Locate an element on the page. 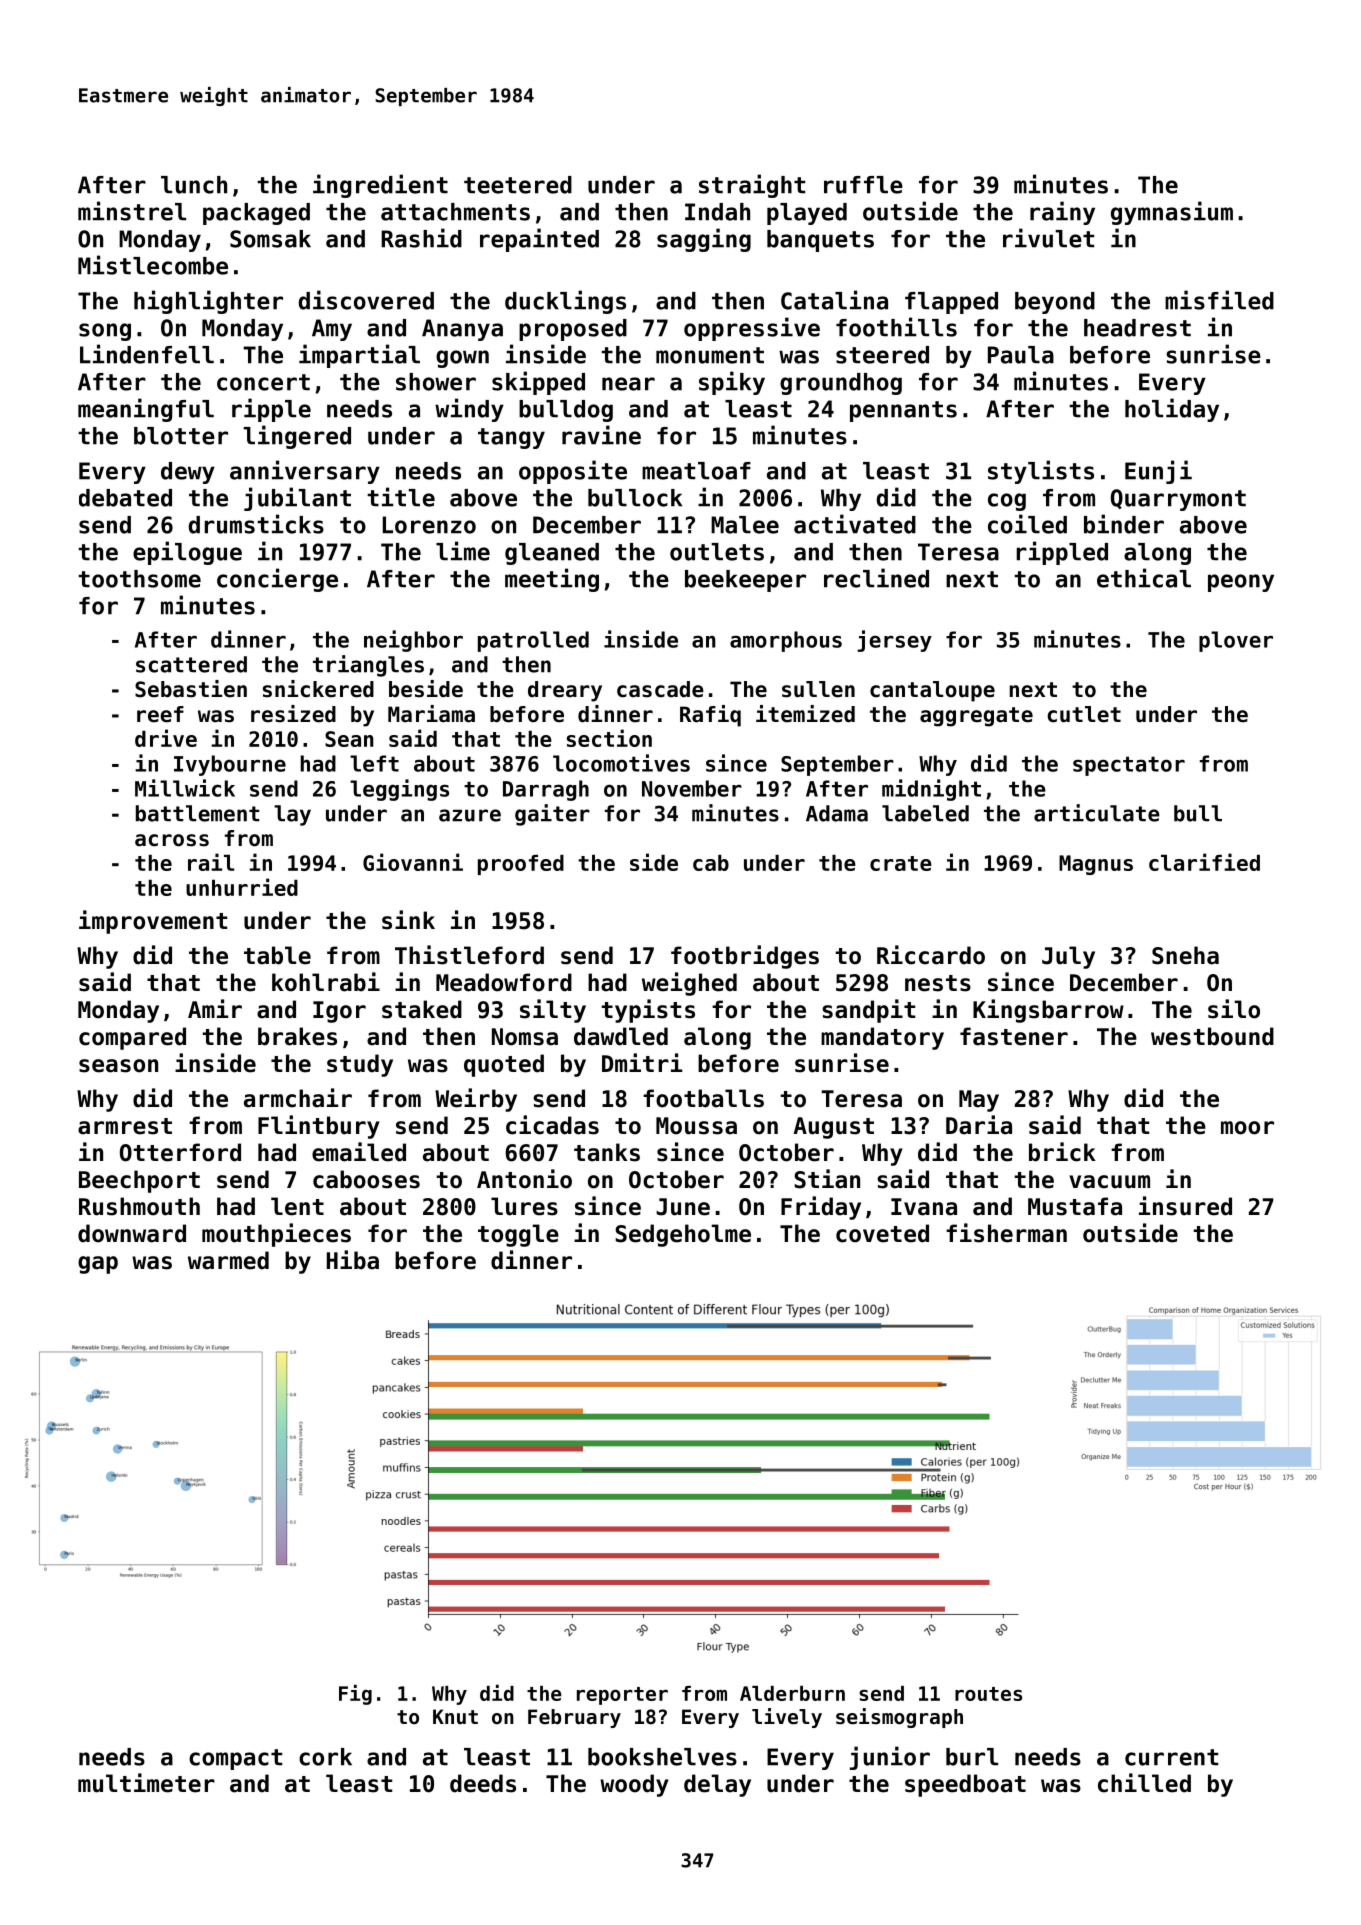 This page has height=1925, width=1361. teetered is located at coordinates (518, 185).
